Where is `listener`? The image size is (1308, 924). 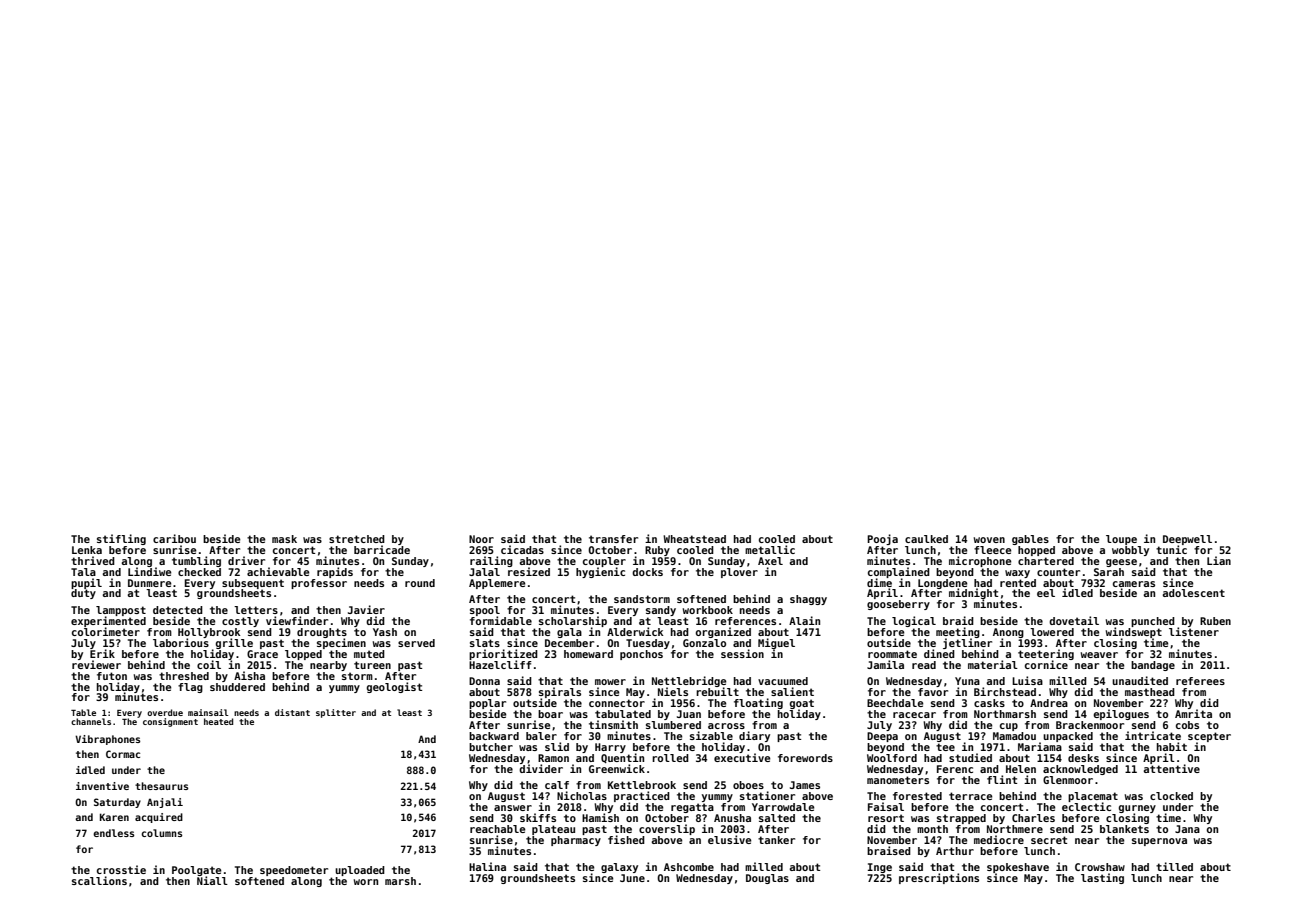
listener is located at coordinates (1194, 631).
